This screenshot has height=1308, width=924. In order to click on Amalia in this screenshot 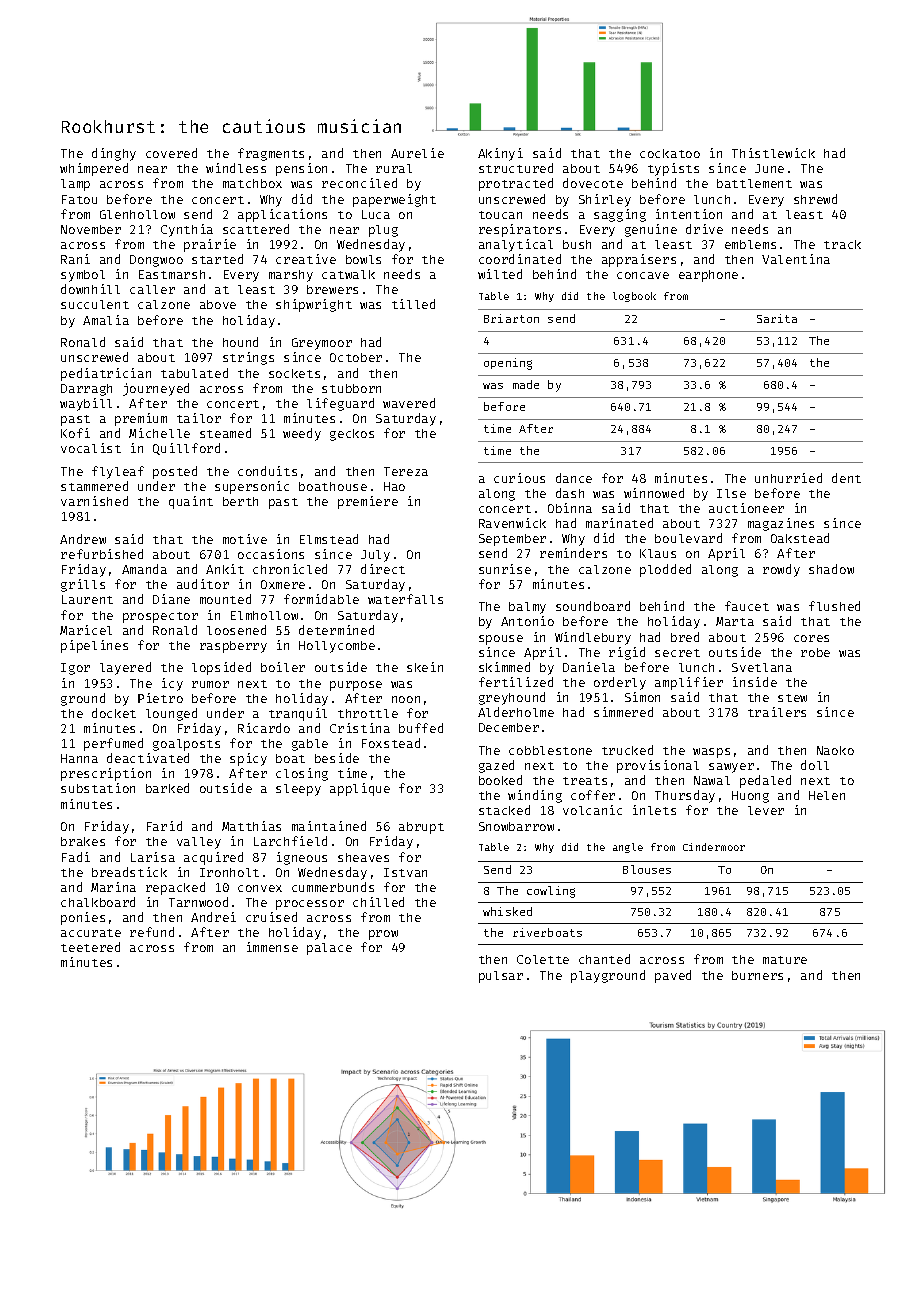, I will do `click(106, 320)`.
